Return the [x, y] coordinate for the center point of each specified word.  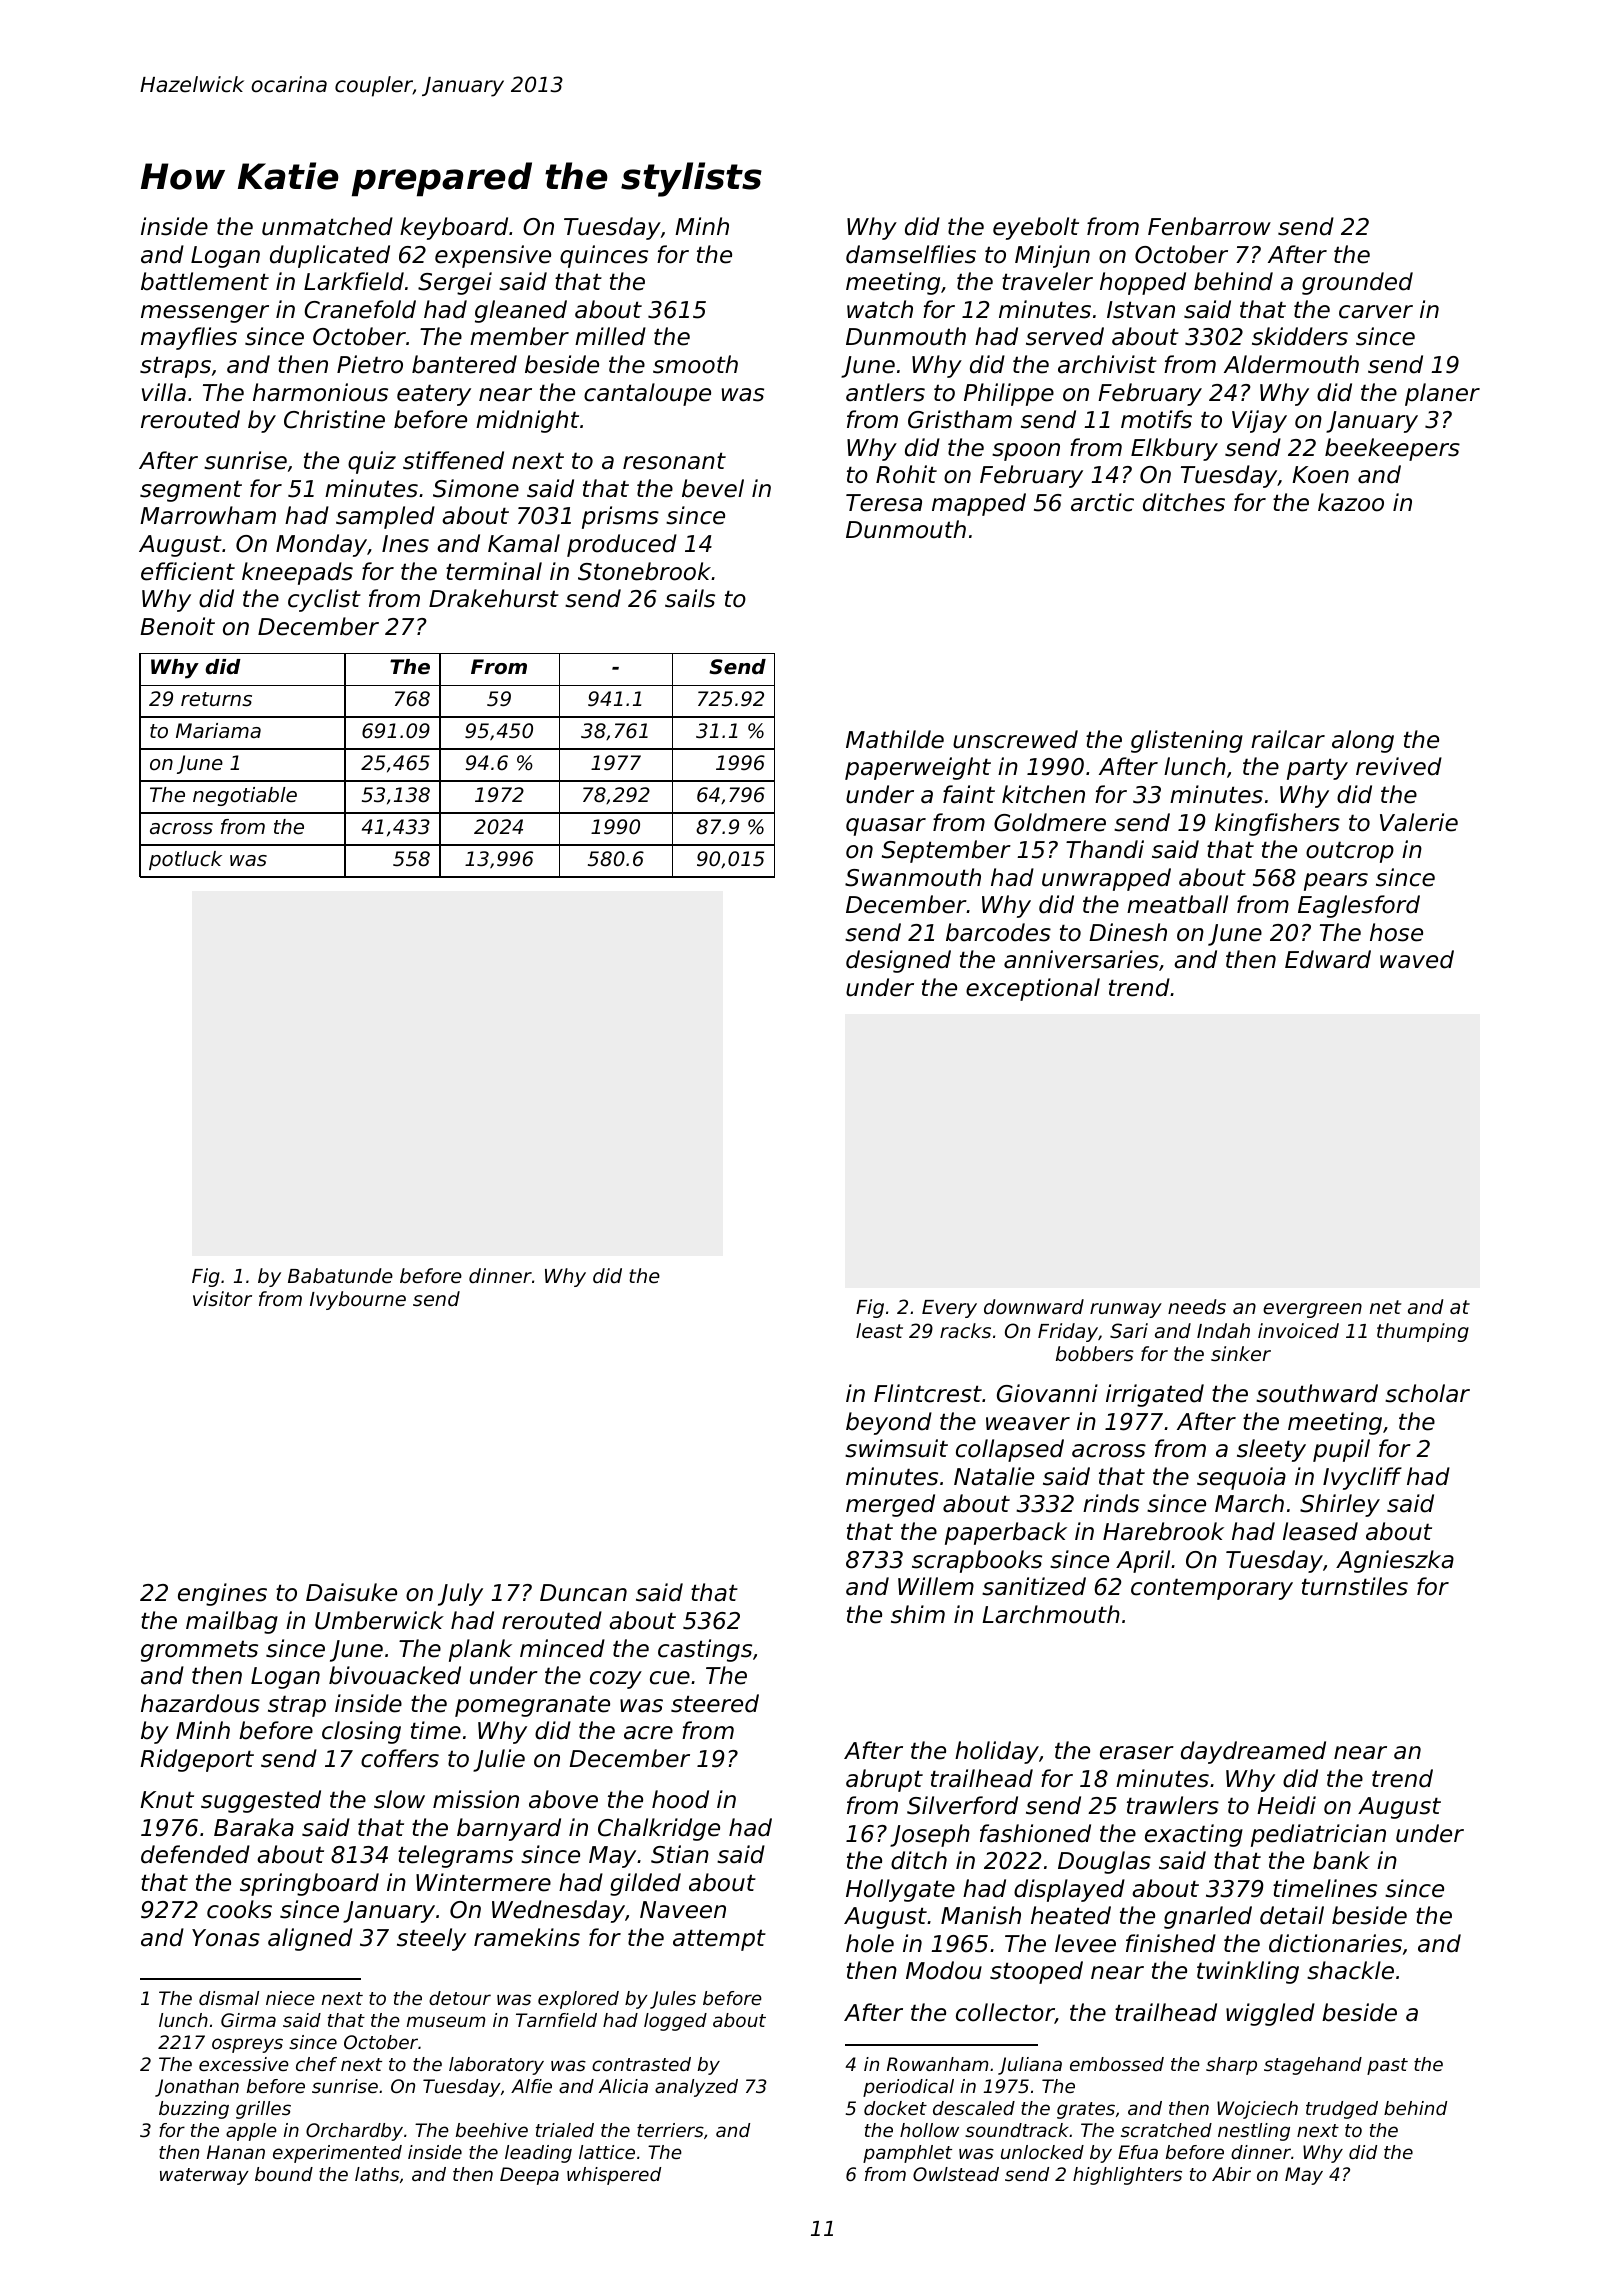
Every [949, 1309]
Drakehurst [494, 598]
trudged [1342, 2110]
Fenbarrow [1209, 226]
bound [284, 2174]
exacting [1194, 1835]
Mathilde [895, 739]
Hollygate [900, 1890]
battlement [205, 281]
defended [195, 1854]
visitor [222, 1298]
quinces [604, 256]
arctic [1102, 502]
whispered [614, 2176]
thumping [1423, 1332]
